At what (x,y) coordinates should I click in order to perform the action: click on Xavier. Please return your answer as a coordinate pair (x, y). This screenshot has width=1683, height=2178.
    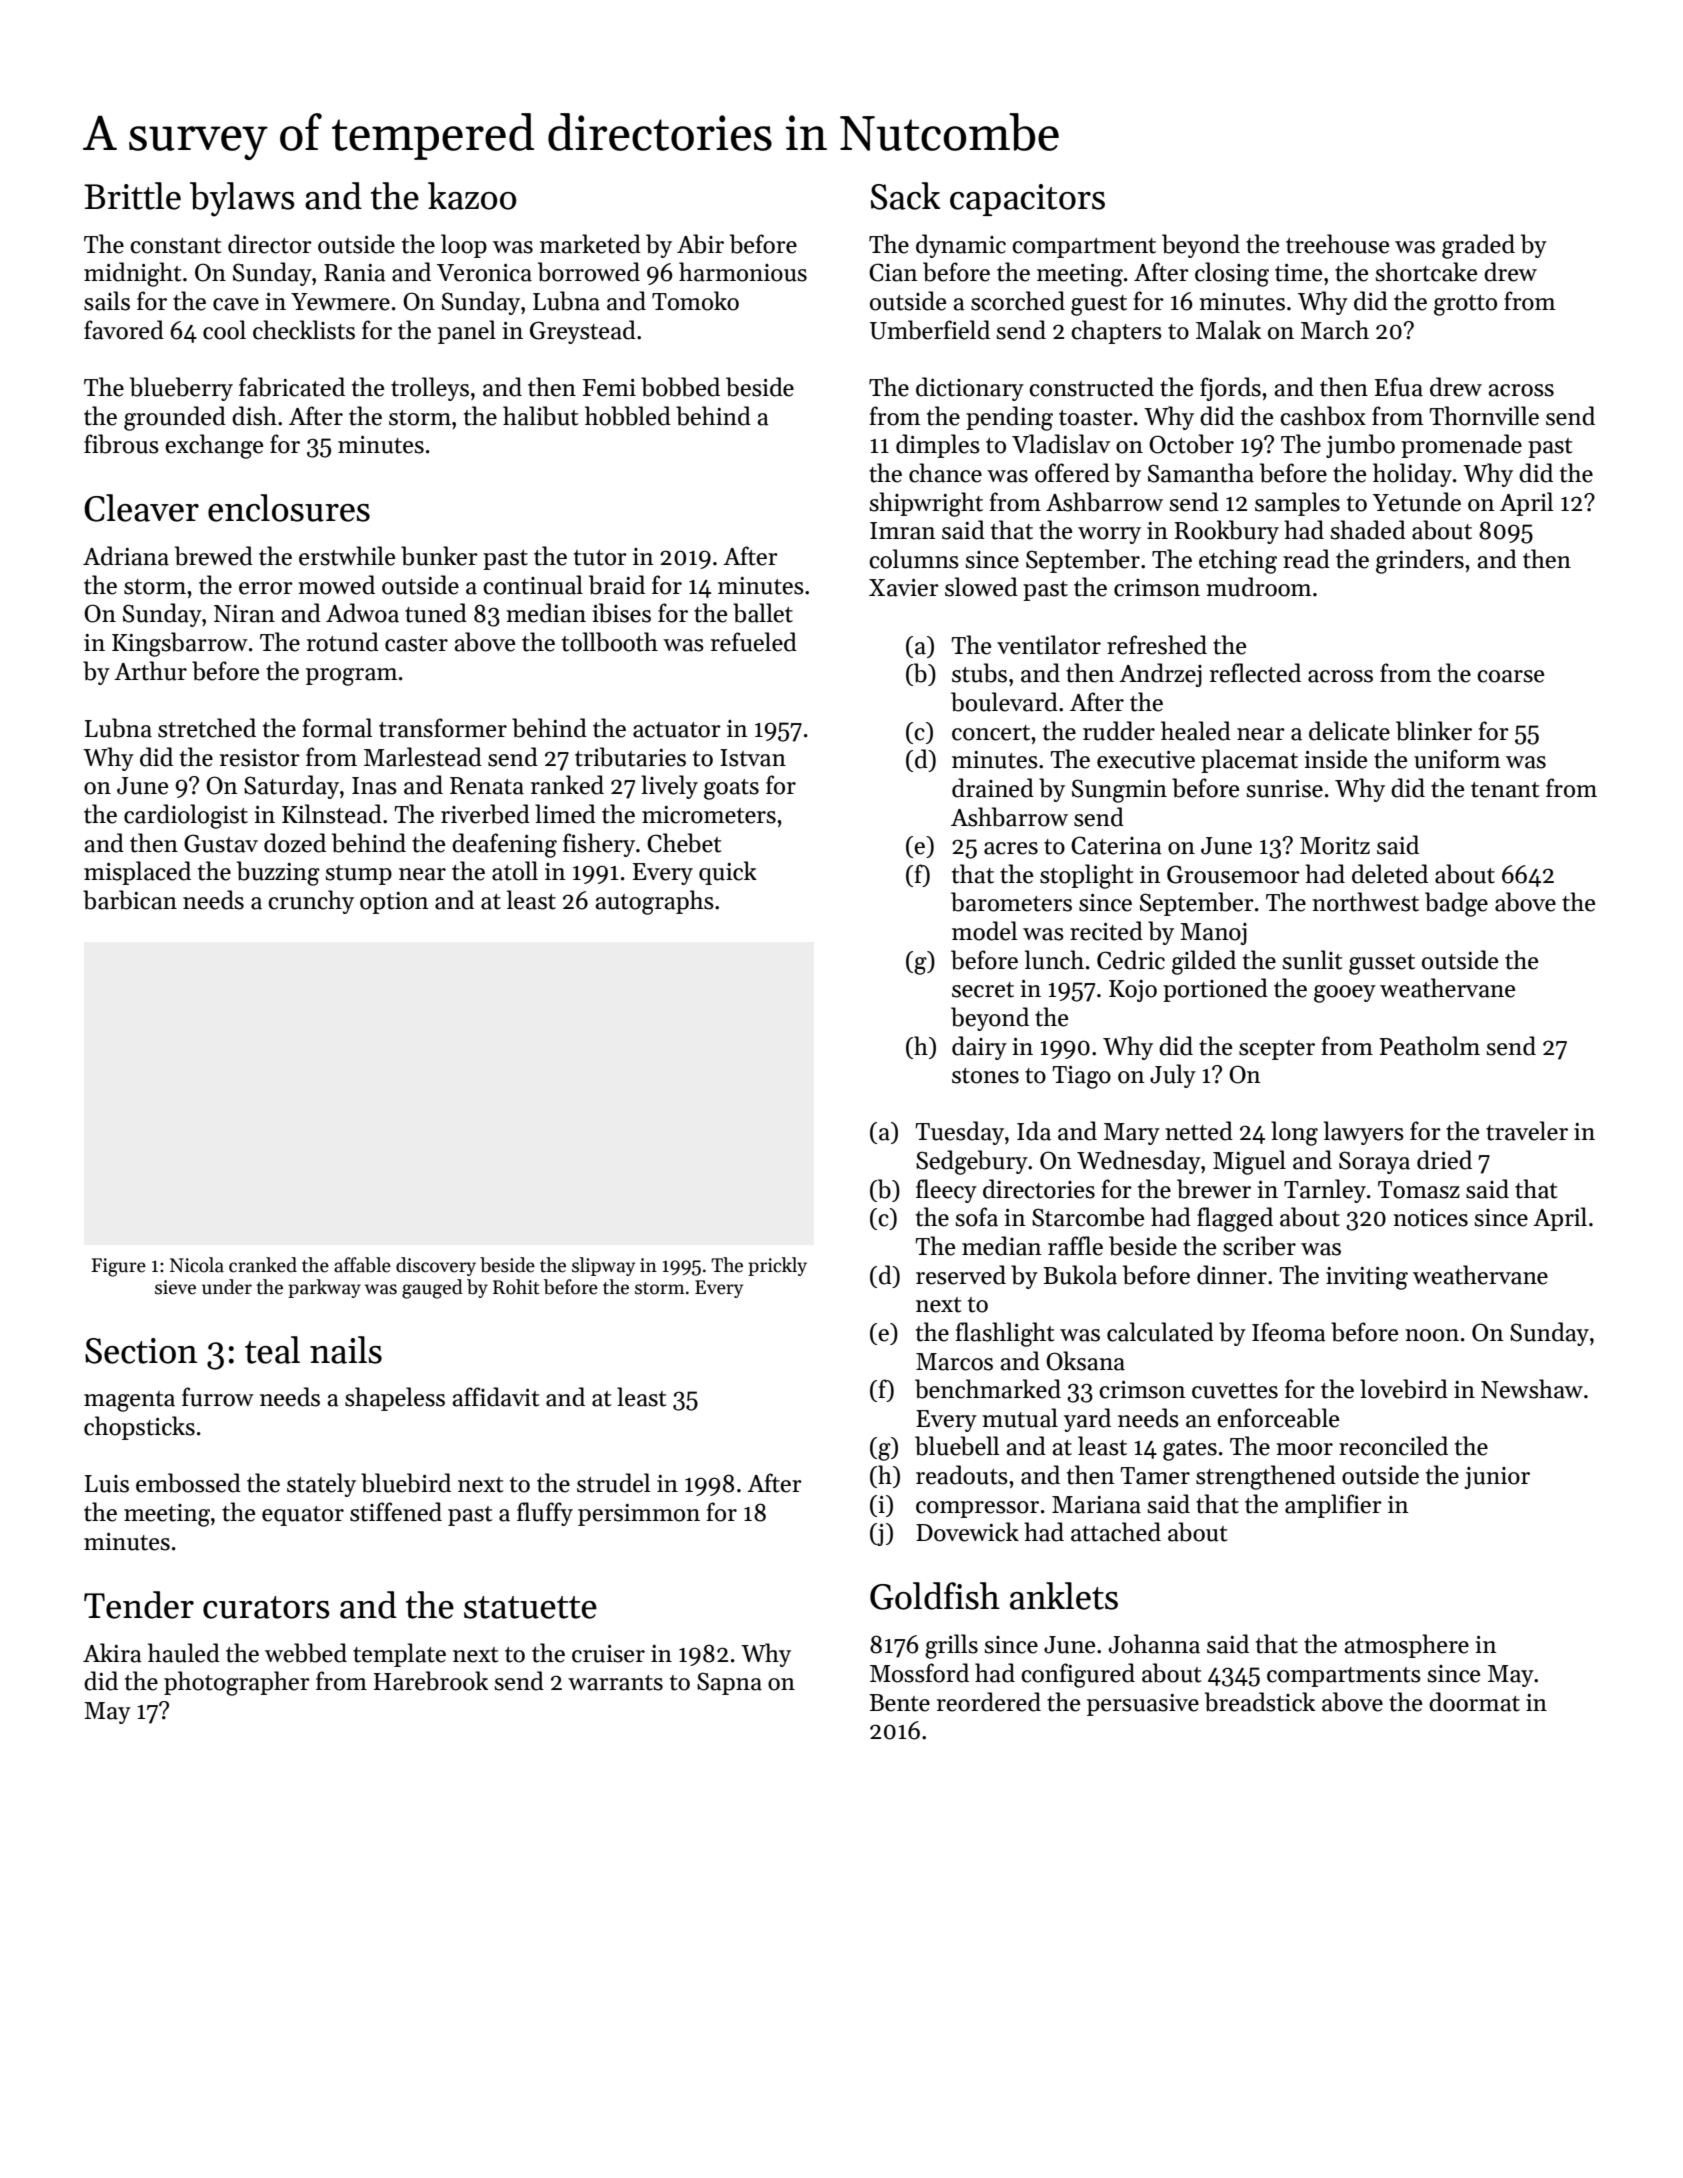
    Looking at the image, I should click on (904, 588).
